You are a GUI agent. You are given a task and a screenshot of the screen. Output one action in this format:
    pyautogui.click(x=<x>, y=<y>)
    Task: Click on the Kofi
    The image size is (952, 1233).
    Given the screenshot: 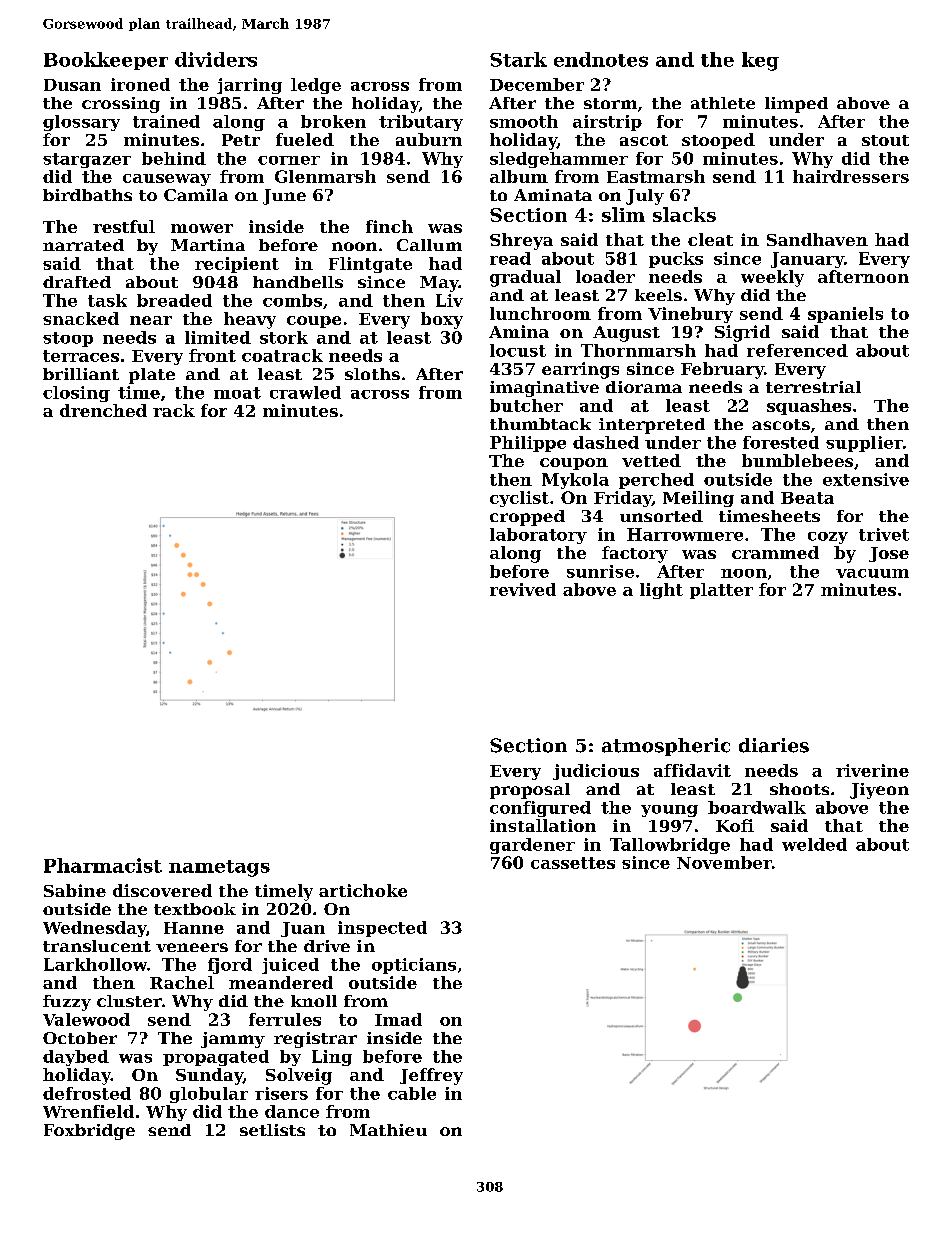 What is the action you would take?
    pyautogui.click(x=735, y=825)
